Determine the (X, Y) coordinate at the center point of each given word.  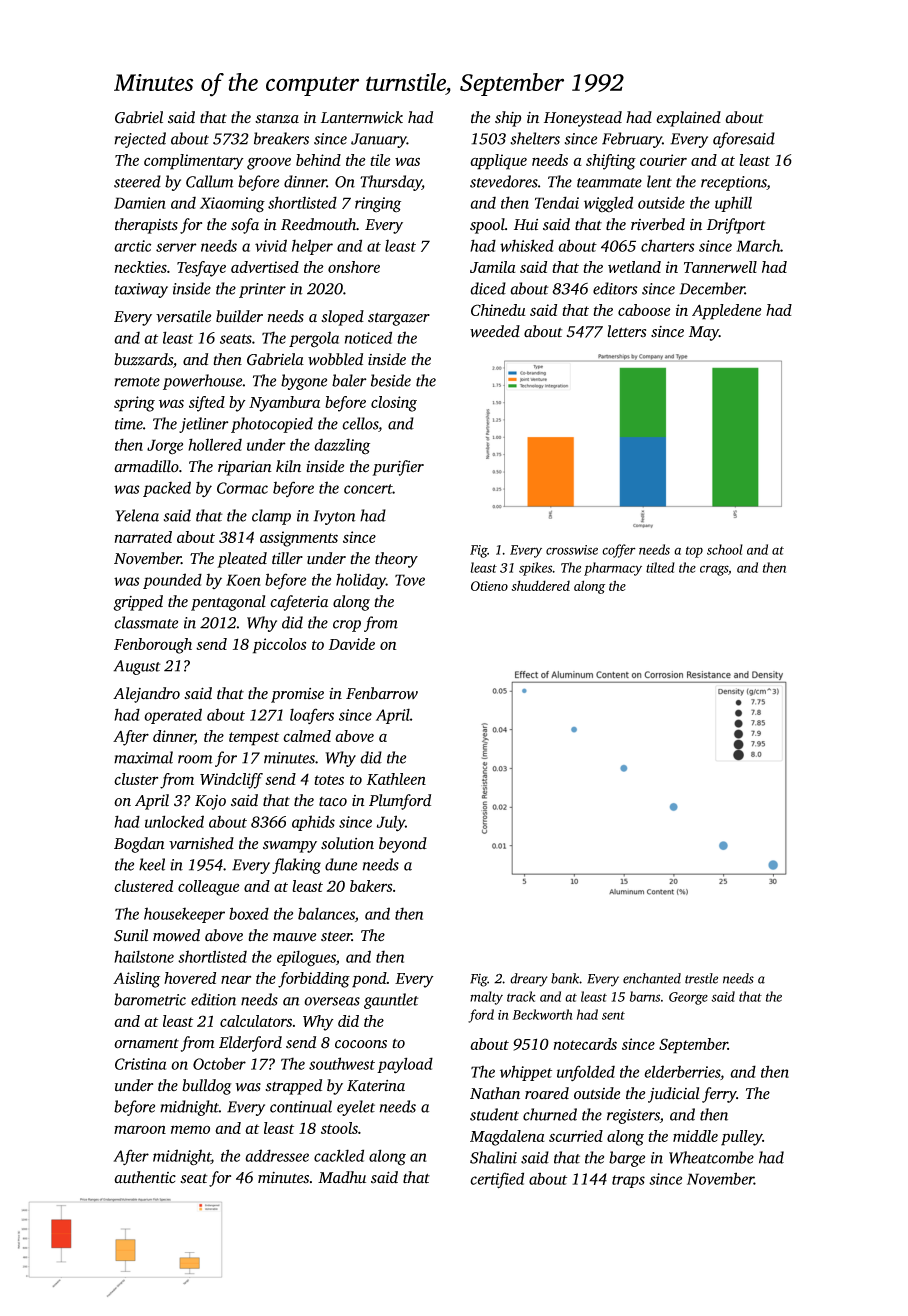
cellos (360, 423)
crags (714, 570)
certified (497, 1180)
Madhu (342, 1177)
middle (695, 1136)
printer (262, 290)
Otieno (489, 586)
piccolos (279, 646)
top (694, 552)
